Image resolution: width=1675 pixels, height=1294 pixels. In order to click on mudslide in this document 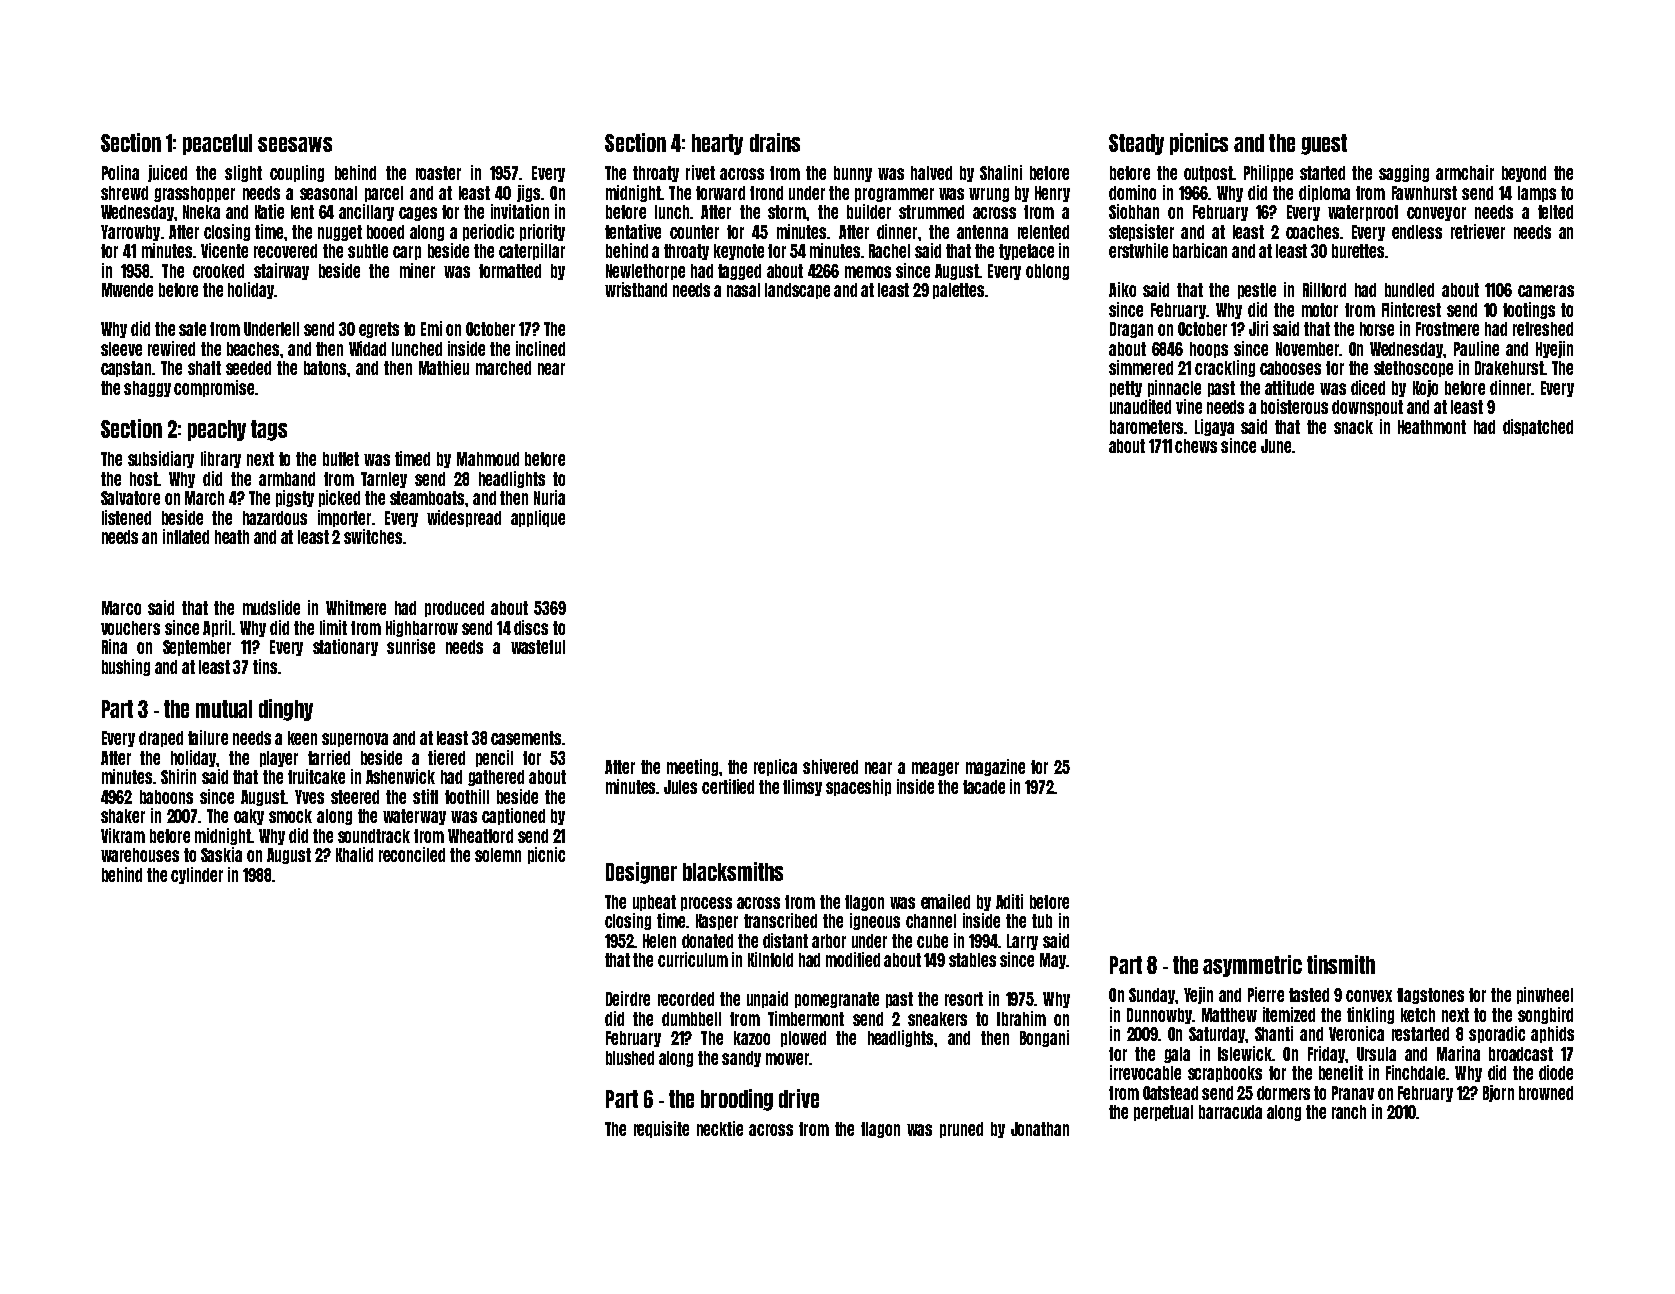, I will do `click(271, 607)`.
